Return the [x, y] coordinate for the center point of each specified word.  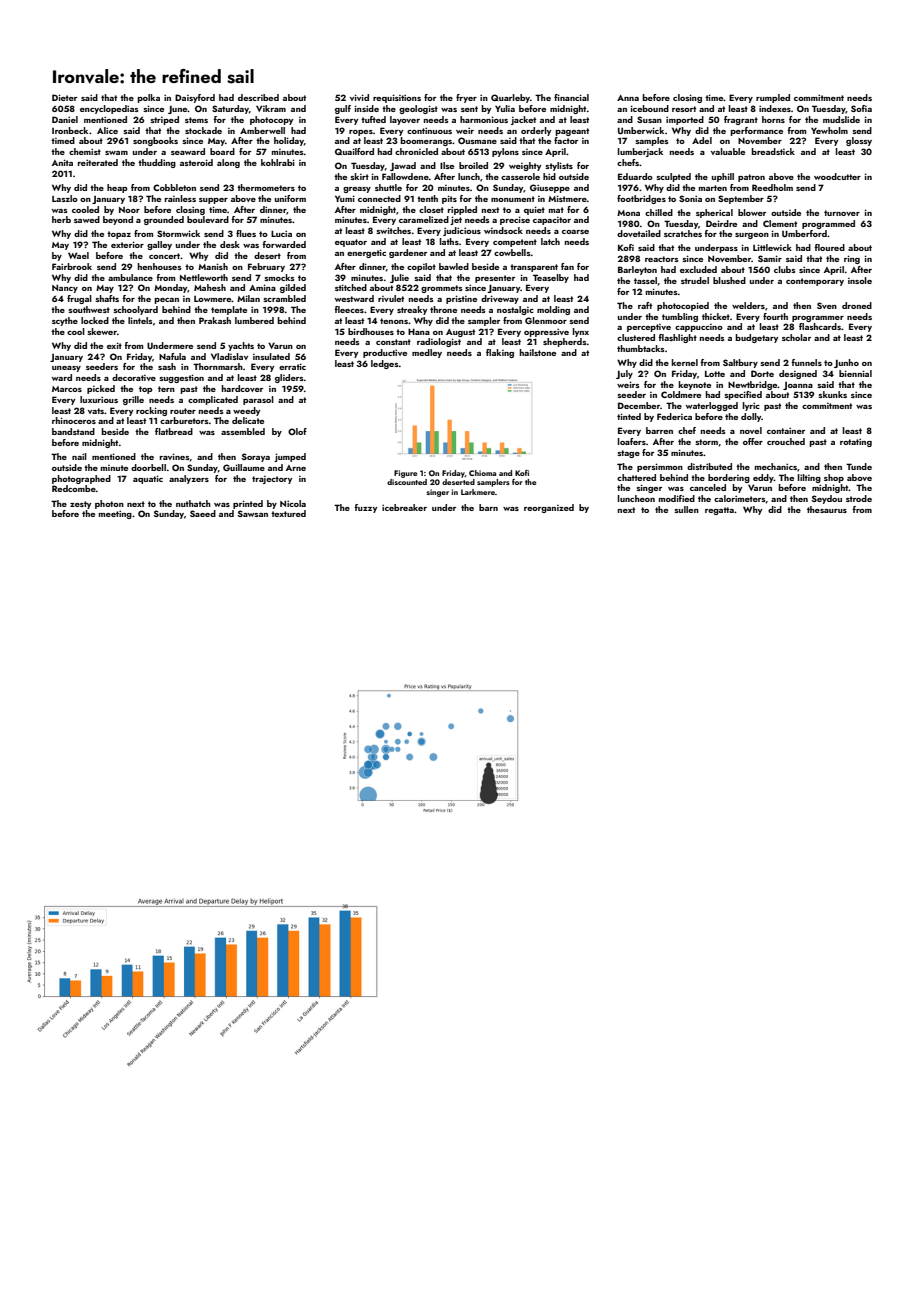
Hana [419, 331]
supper [213, 201]
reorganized [549, 508]
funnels [806, 362]
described [258, 97]
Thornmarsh [218, 366]
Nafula [172, 356]
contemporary [815, 282]
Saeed [203, 513]
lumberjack [640, 152]
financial [571, 97]
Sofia [861, 108]
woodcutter [837, 176]
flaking [500, 353]
